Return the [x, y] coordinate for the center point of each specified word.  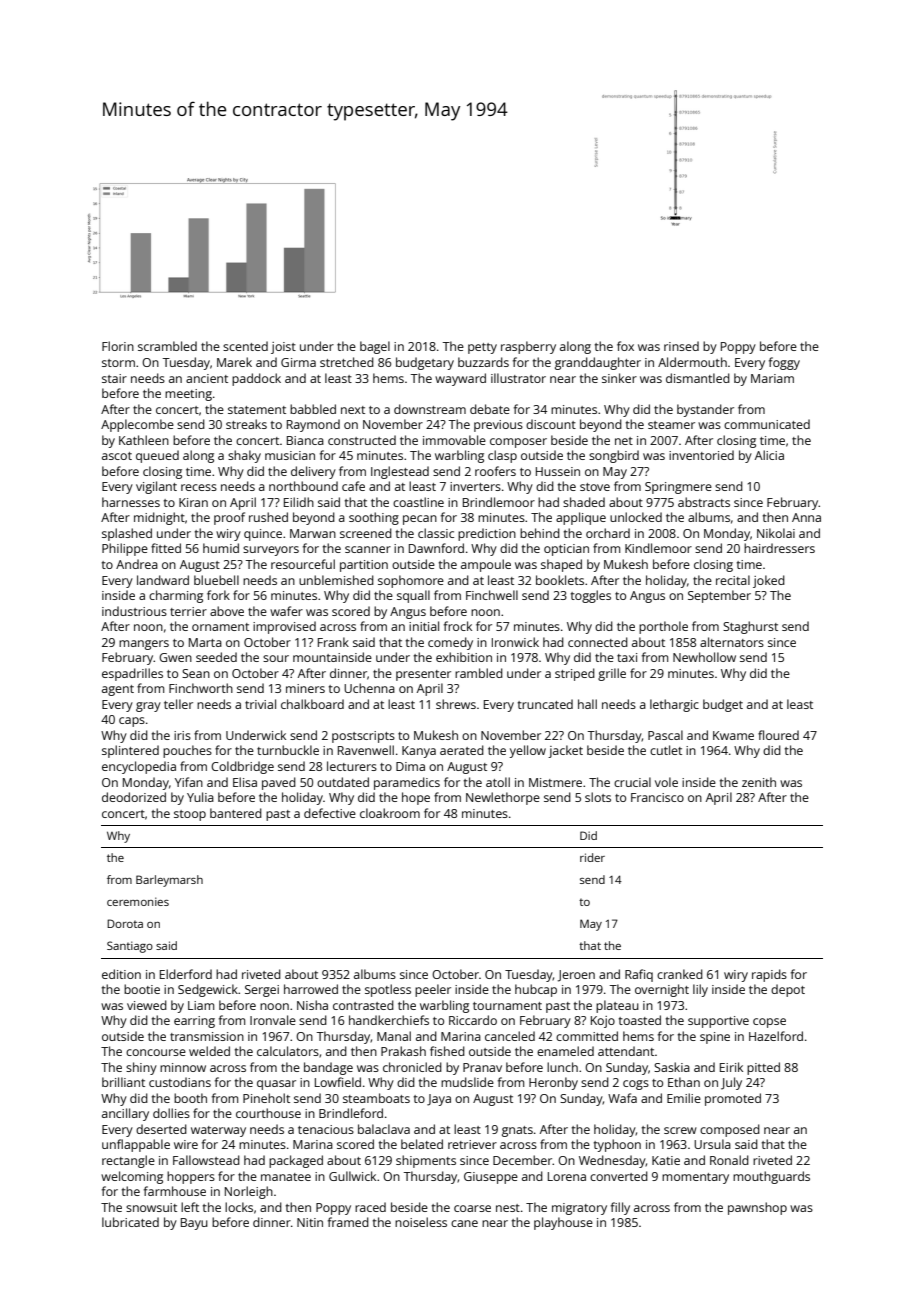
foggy [784, 363]
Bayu [194, 1224]
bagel [375, 347]
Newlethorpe [503, 798]
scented [245, 346]
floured [778, 735]
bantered [236, 813]
